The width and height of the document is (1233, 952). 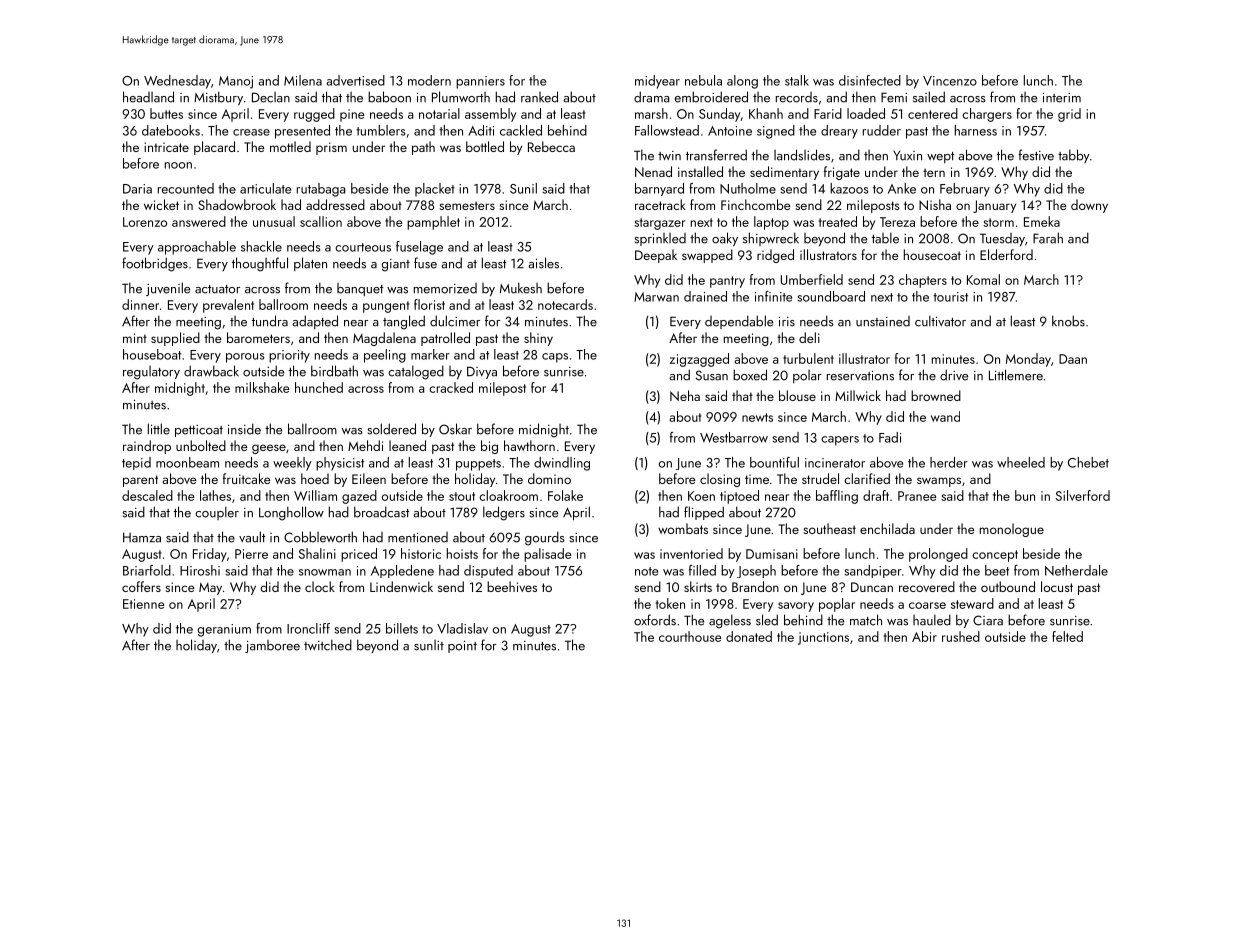 What do you see at coordinates (932, 254) in the document?
I see `housecoat` at bounding box center [932, 254].
